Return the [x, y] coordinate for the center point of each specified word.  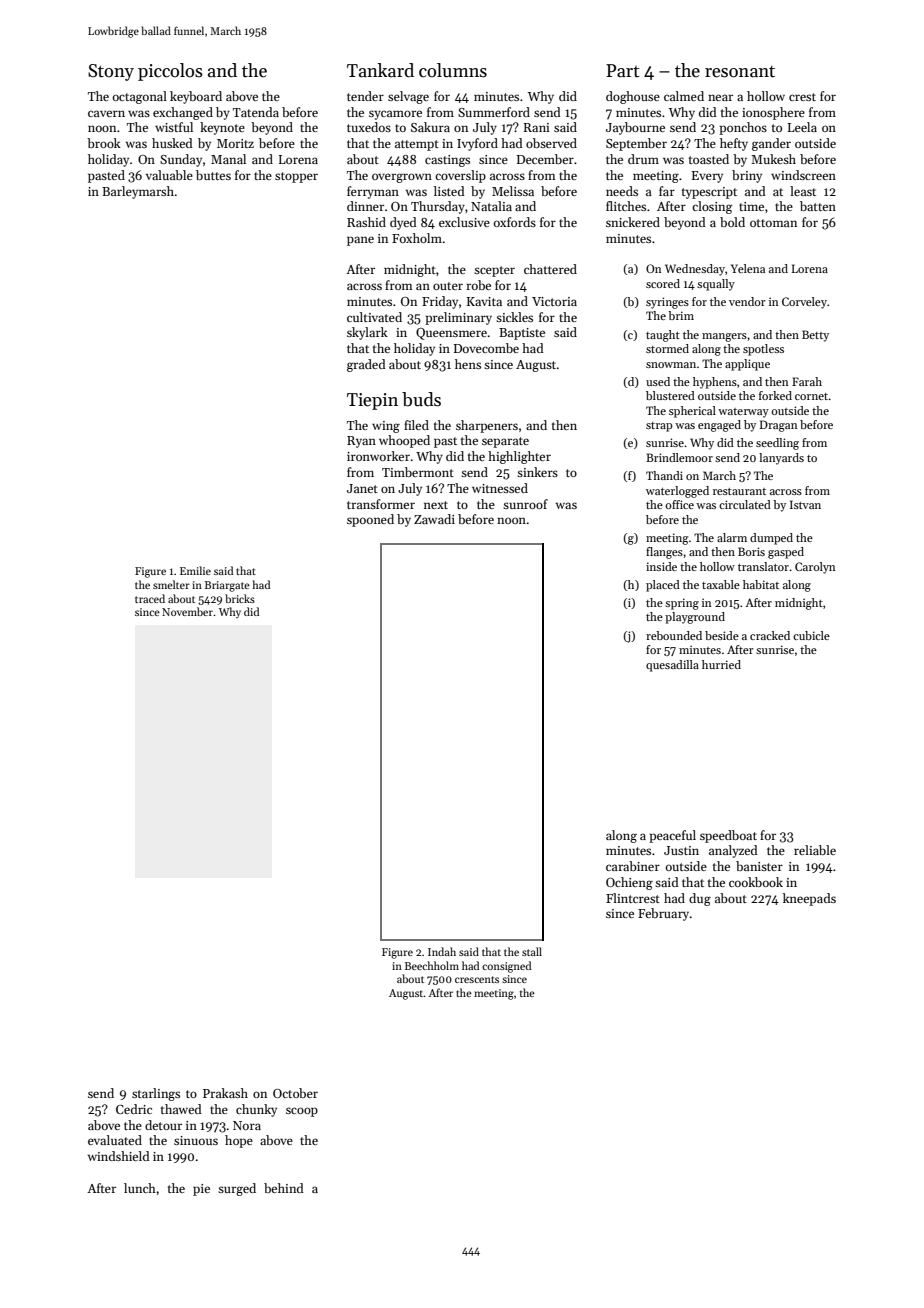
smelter [171, 584]
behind [284, 1188]
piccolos [170, 72]
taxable [721, 584]
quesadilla [672, 666]
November [187, 611]
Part [623, 71]
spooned [370, 520]
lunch [140, 1188]
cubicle [811, 635]
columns [453, 70]
